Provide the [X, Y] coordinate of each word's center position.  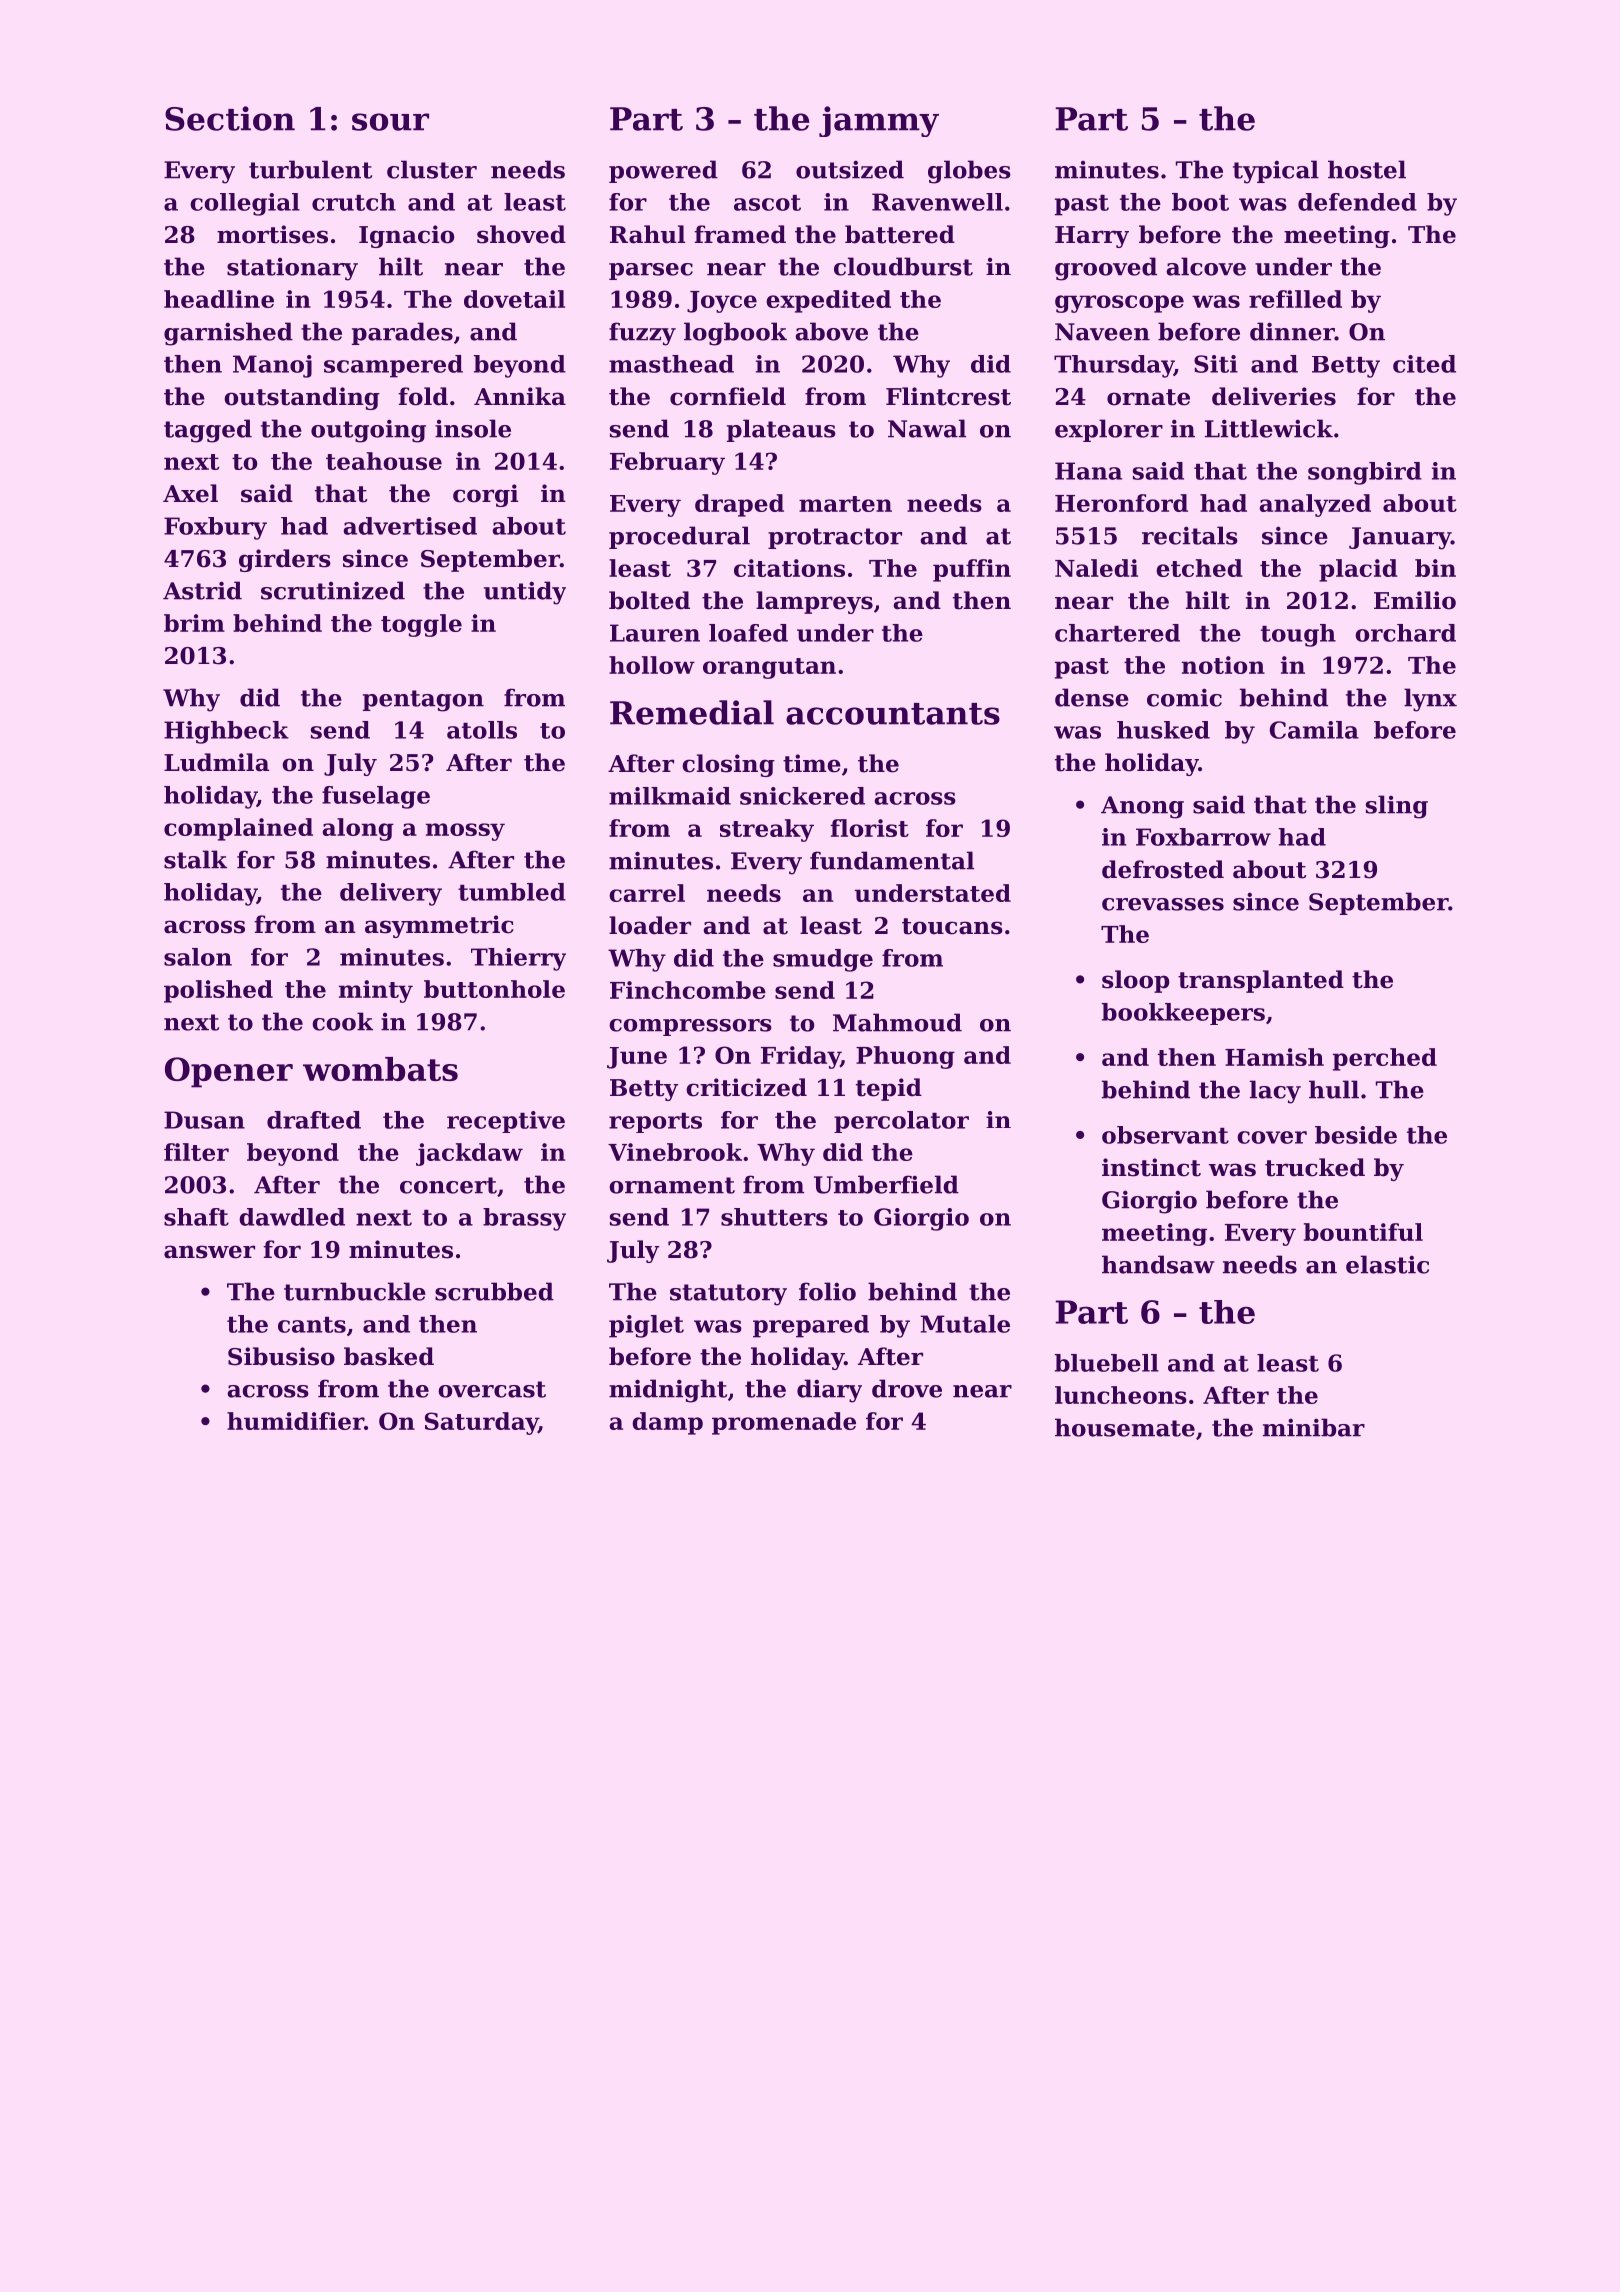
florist [869, 828]
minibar [1314, 1427]
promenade [784, 1423]
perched [1385, 1059]
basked [389, 1356]
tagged [208, 431]
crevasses [1163, 904]
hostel [1367, 169]
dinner [1292, 331]
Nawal [927, 428]
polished [218, 991]
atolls [482, 730]
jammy [879, 121]
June [637, 1058]
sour [390, 122]
